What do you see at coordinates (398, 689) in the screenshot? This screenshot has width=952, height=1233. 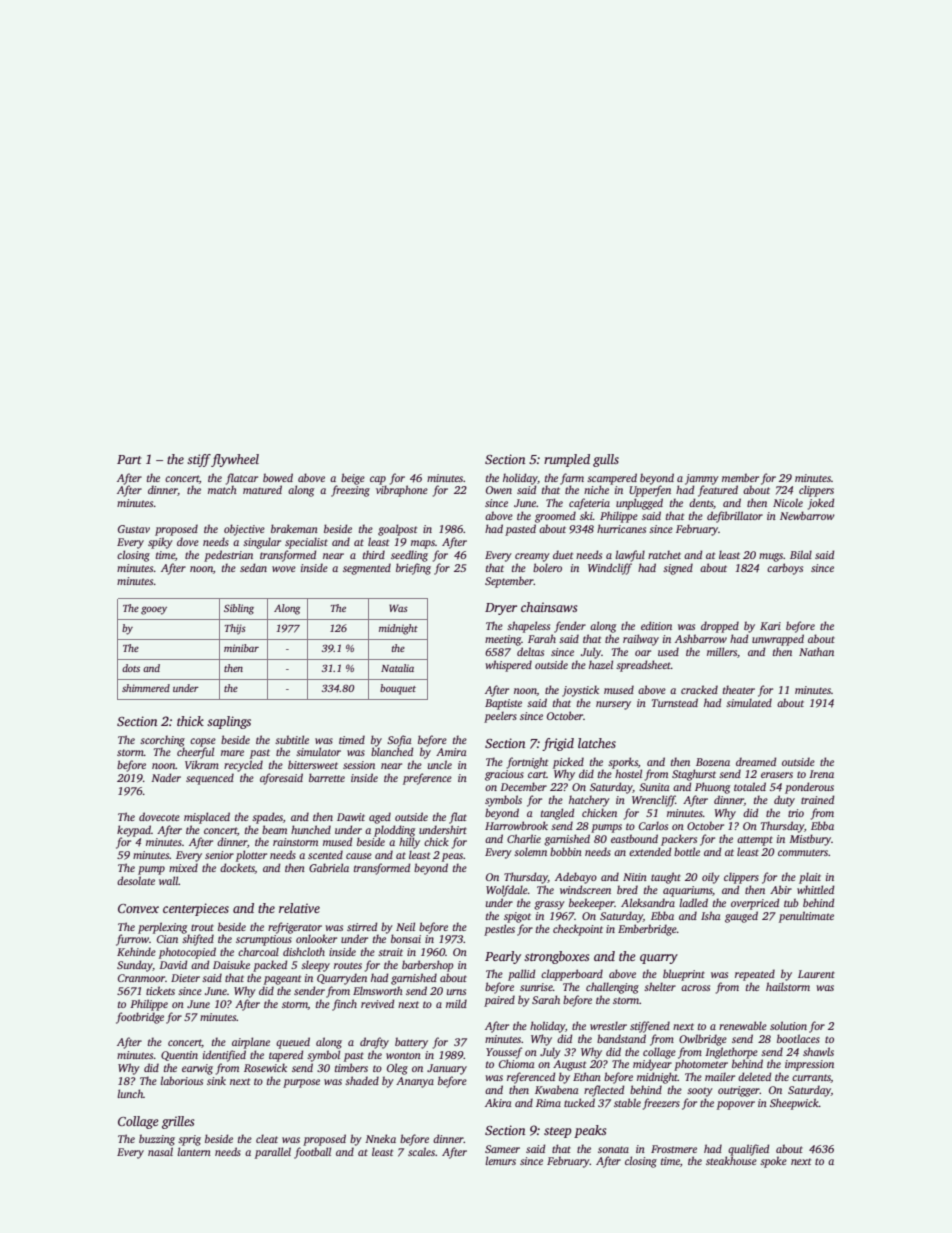 I see `bouquet` at bounding box center [398, 689].
